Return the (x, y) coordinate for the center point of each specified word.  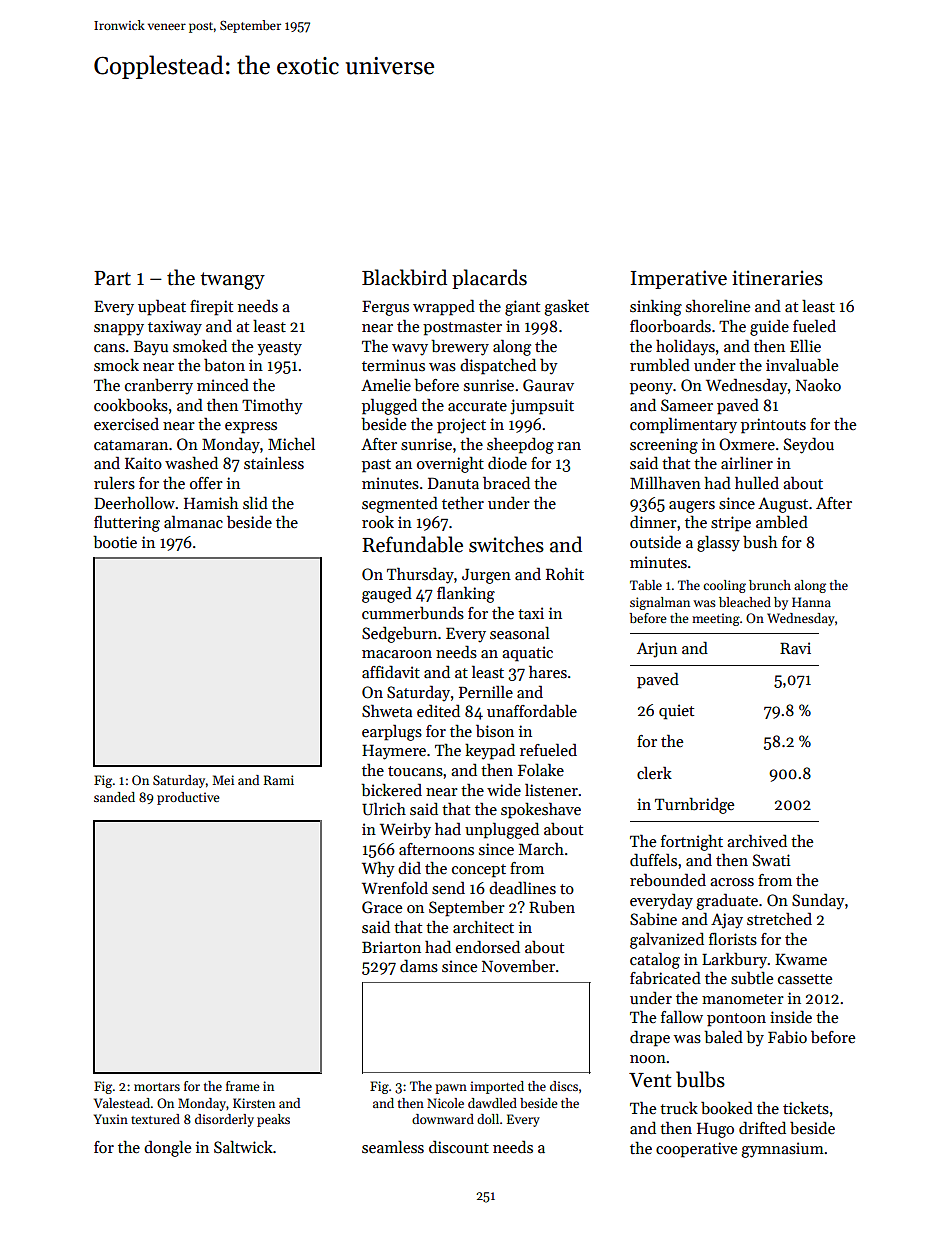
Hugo (715, 1130)
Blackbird (404, 277)
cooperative (696, 1150)
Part (112, 278)
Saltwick (243, 1146)
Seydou (809, 445)
